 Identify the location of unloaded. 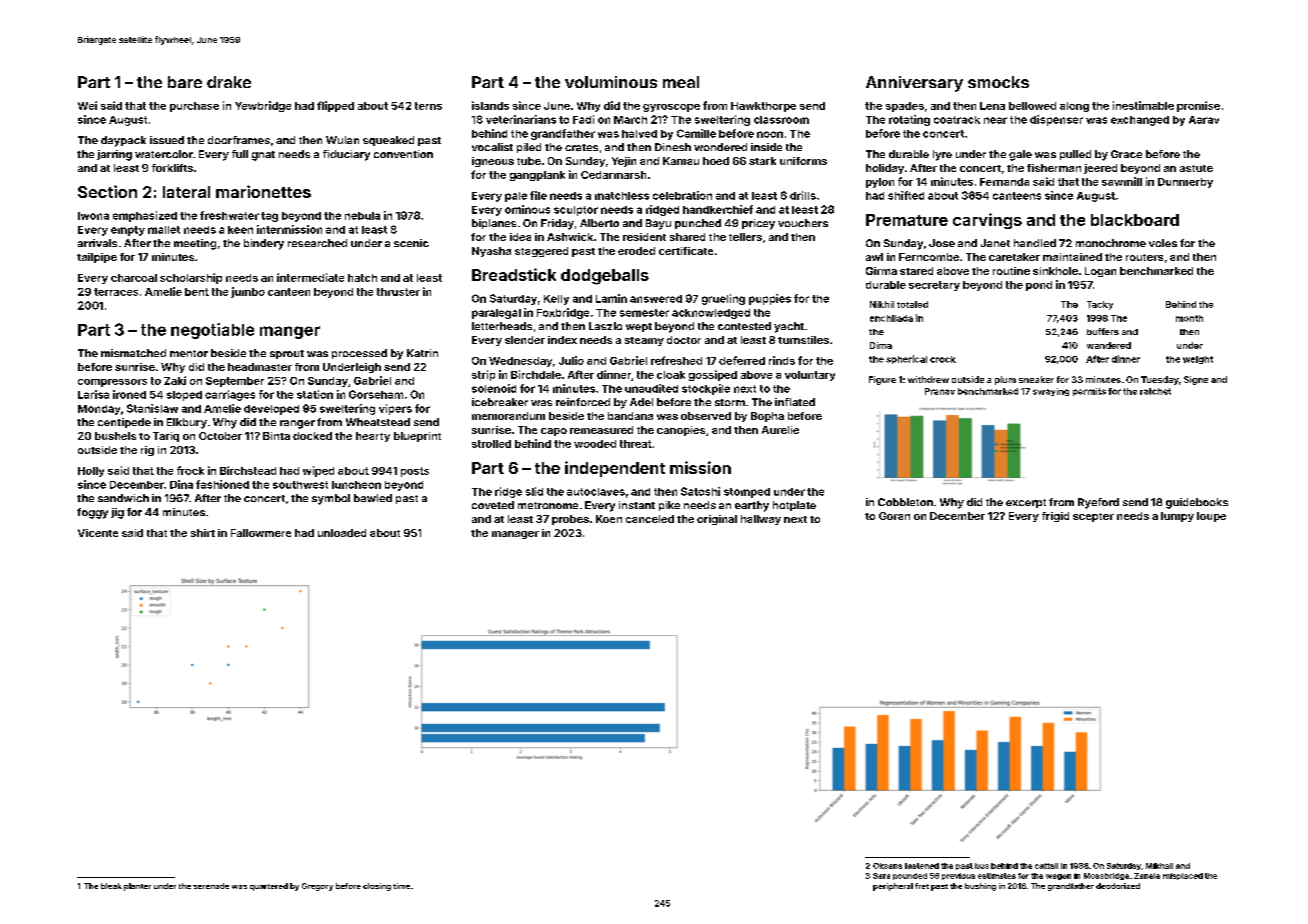
(342, 533).
